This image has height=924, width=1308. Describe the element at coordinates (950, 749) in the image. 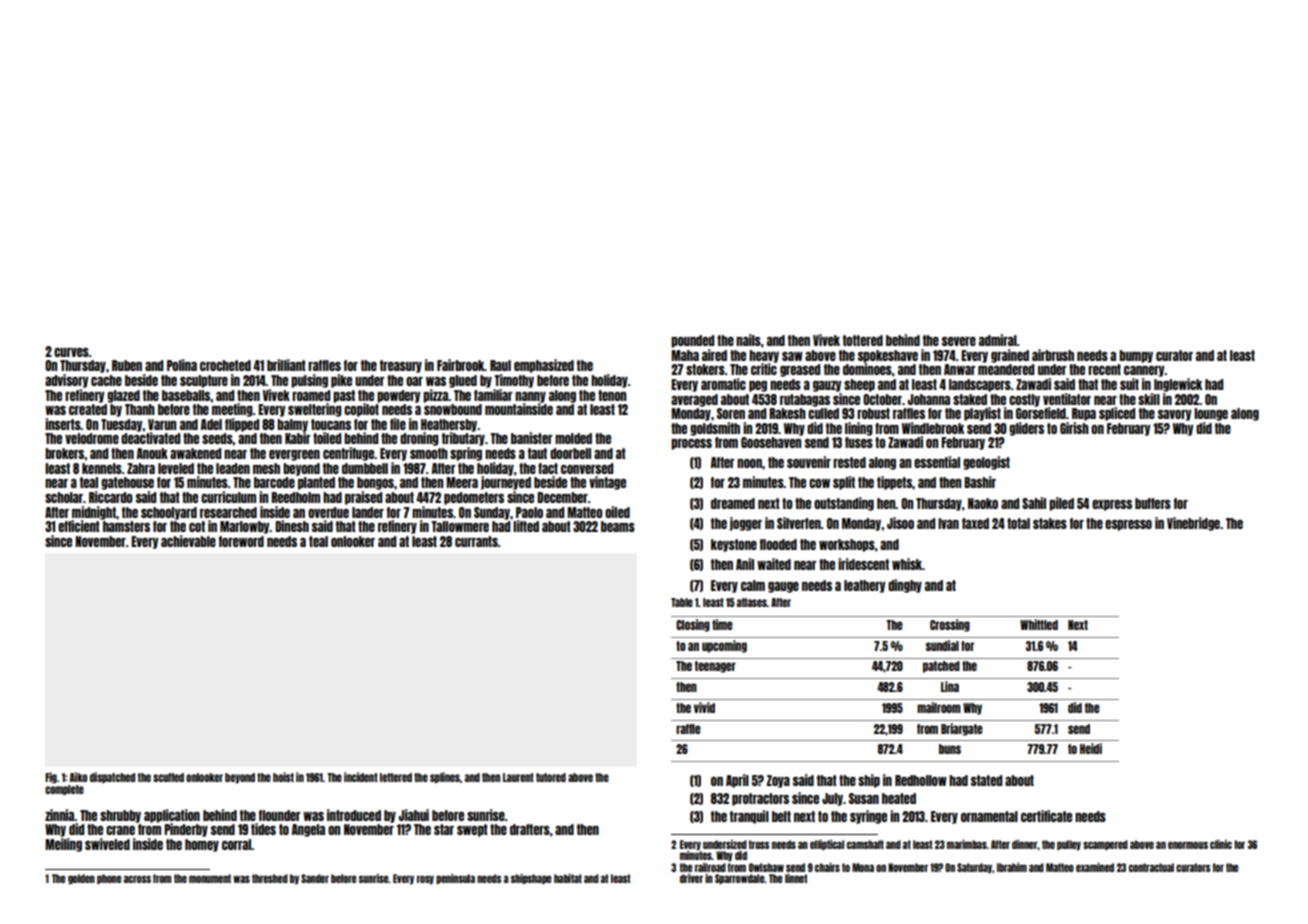

I see `buns` at that location.
